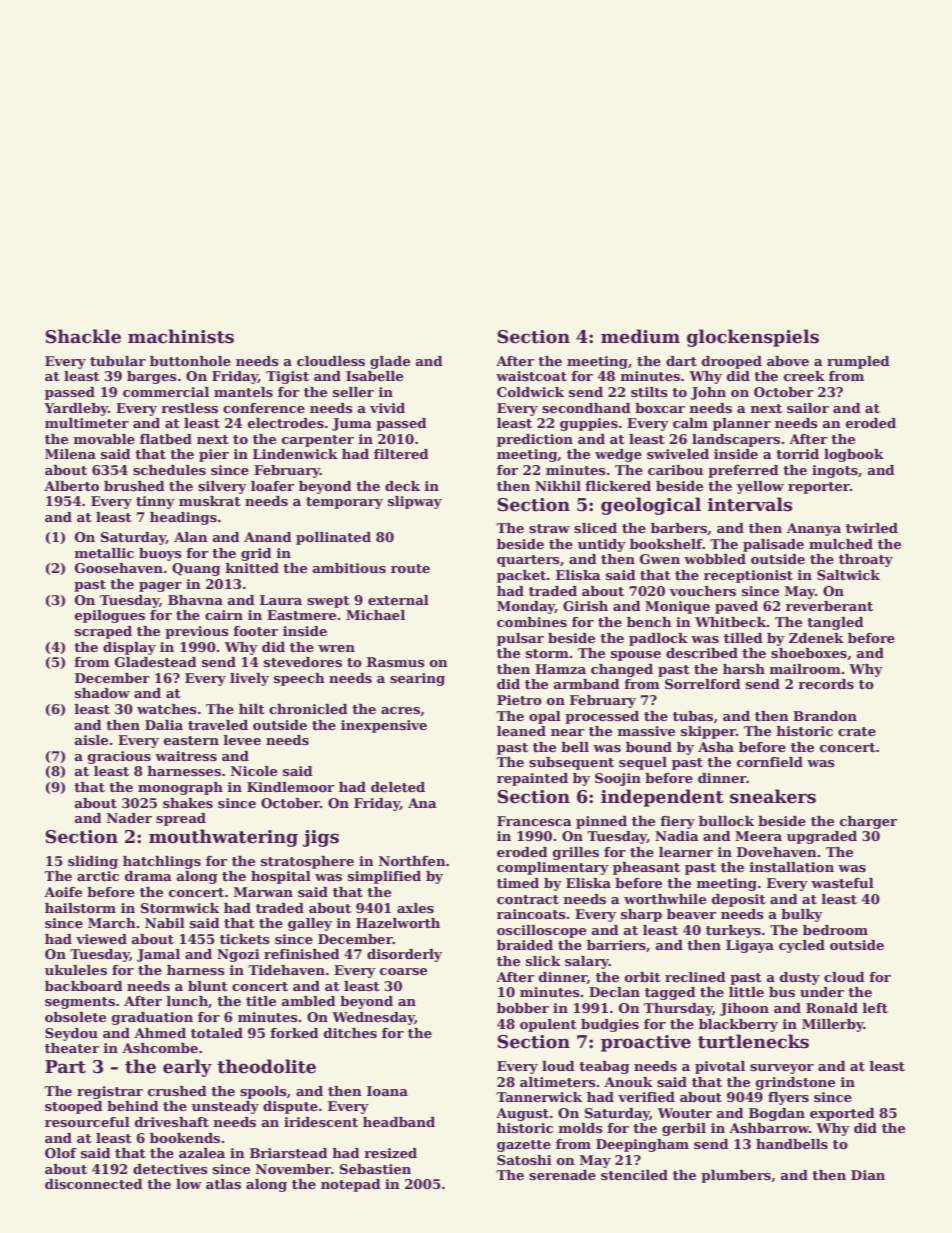  I want to click on deleted, so click(398, 787).
